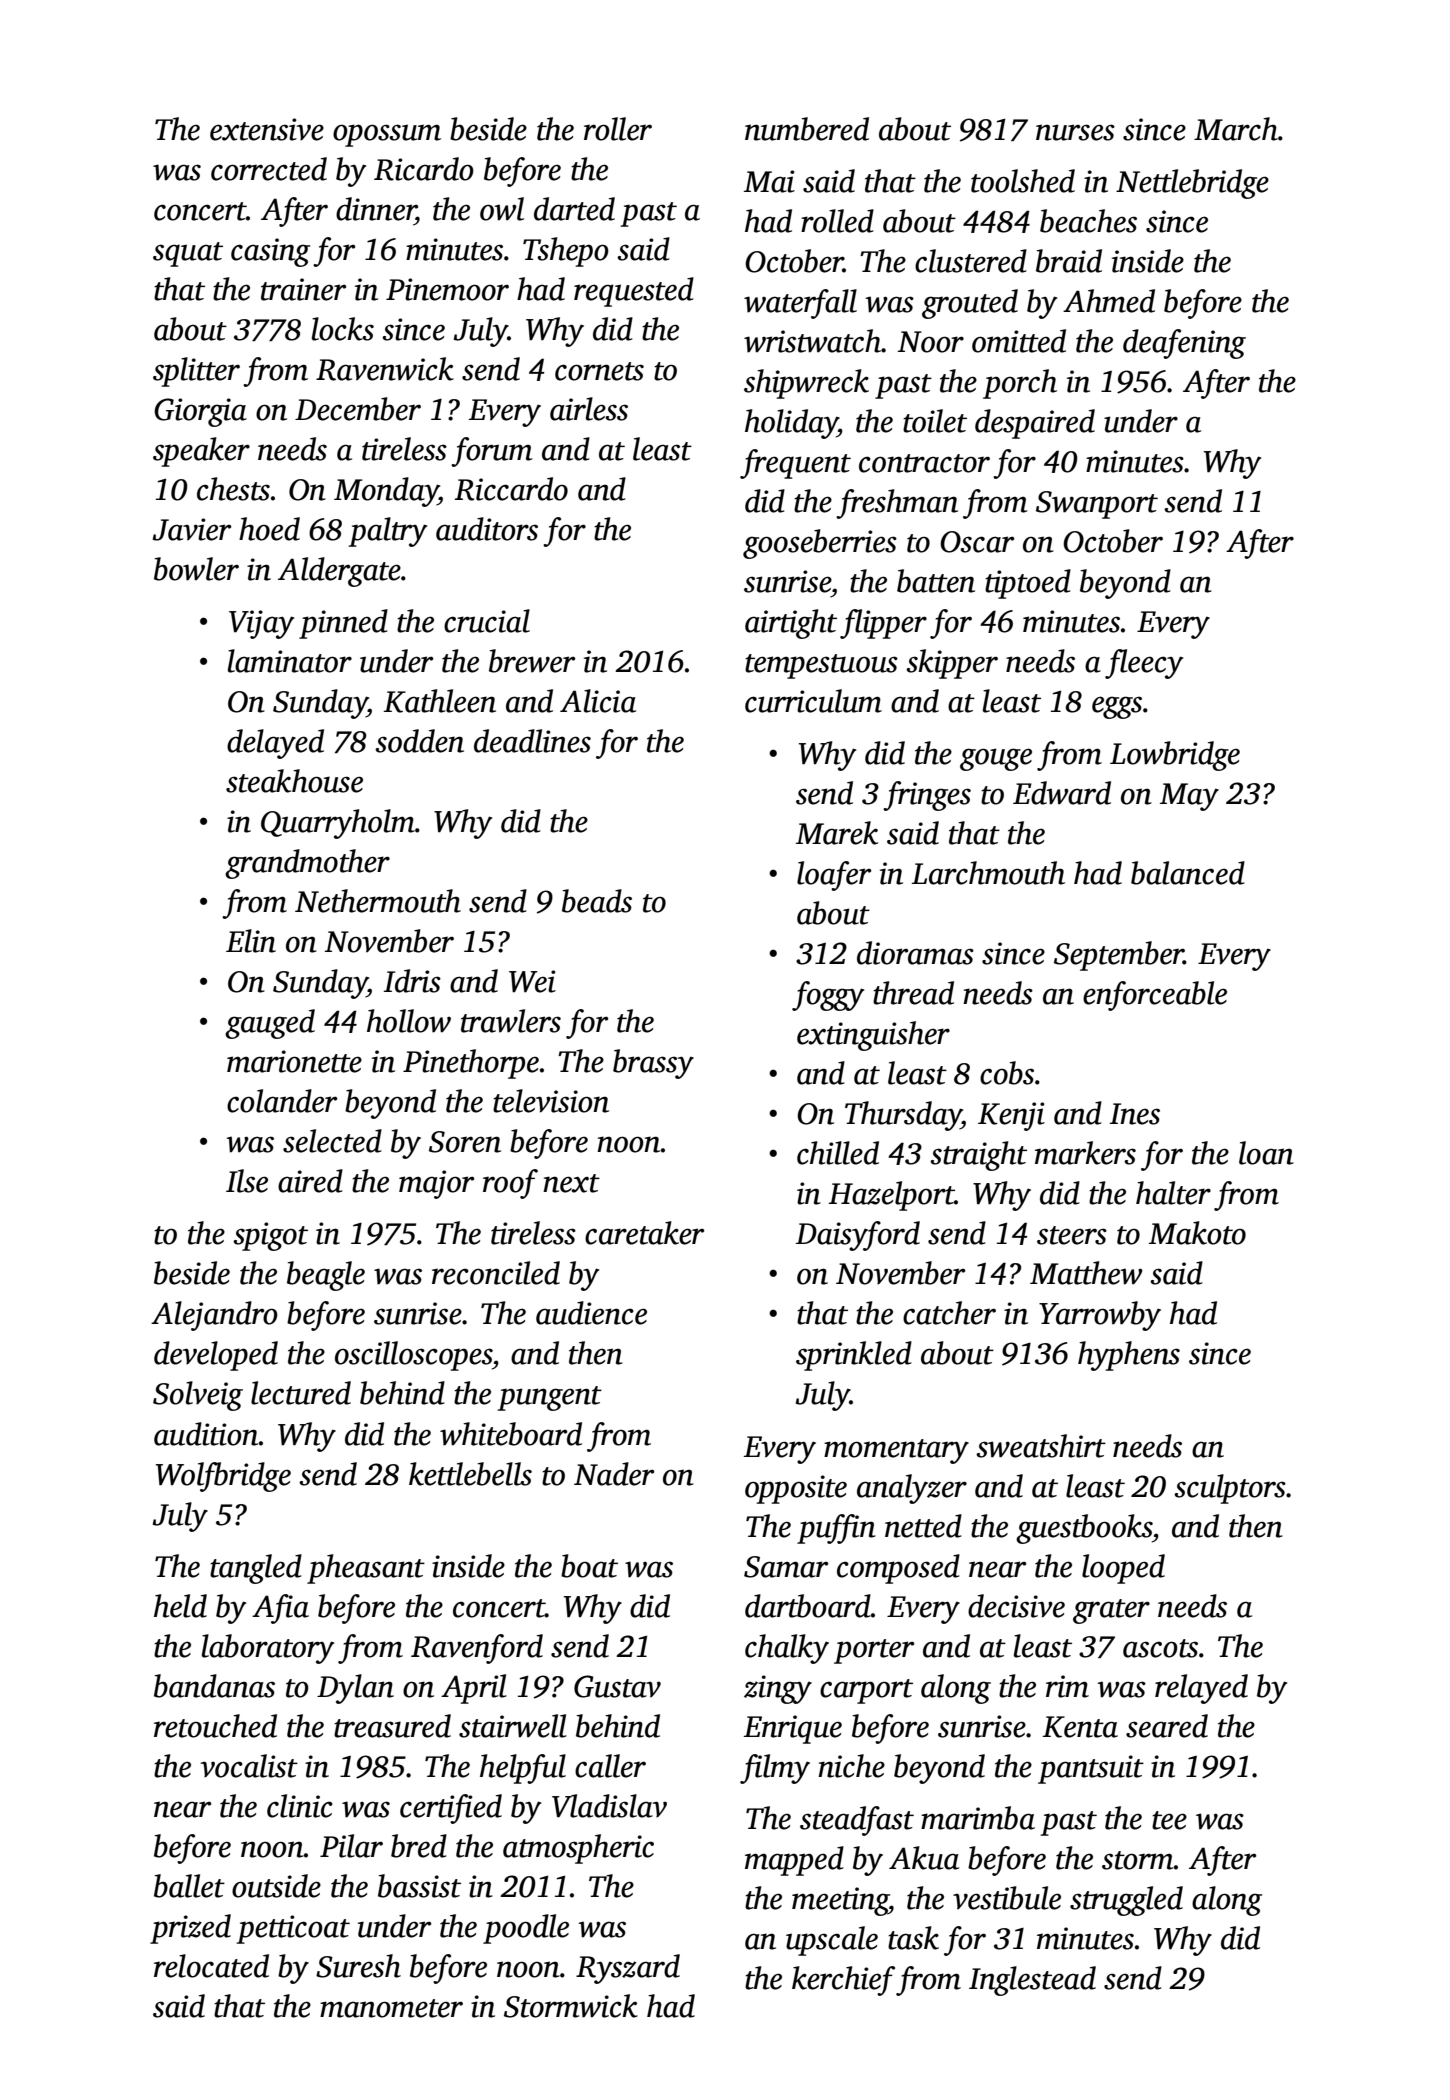 The image size is (1450, 2100). What do you see at coordinates (769, 181) in the document?
I see `Mai` at bounding box center [769, 181].
